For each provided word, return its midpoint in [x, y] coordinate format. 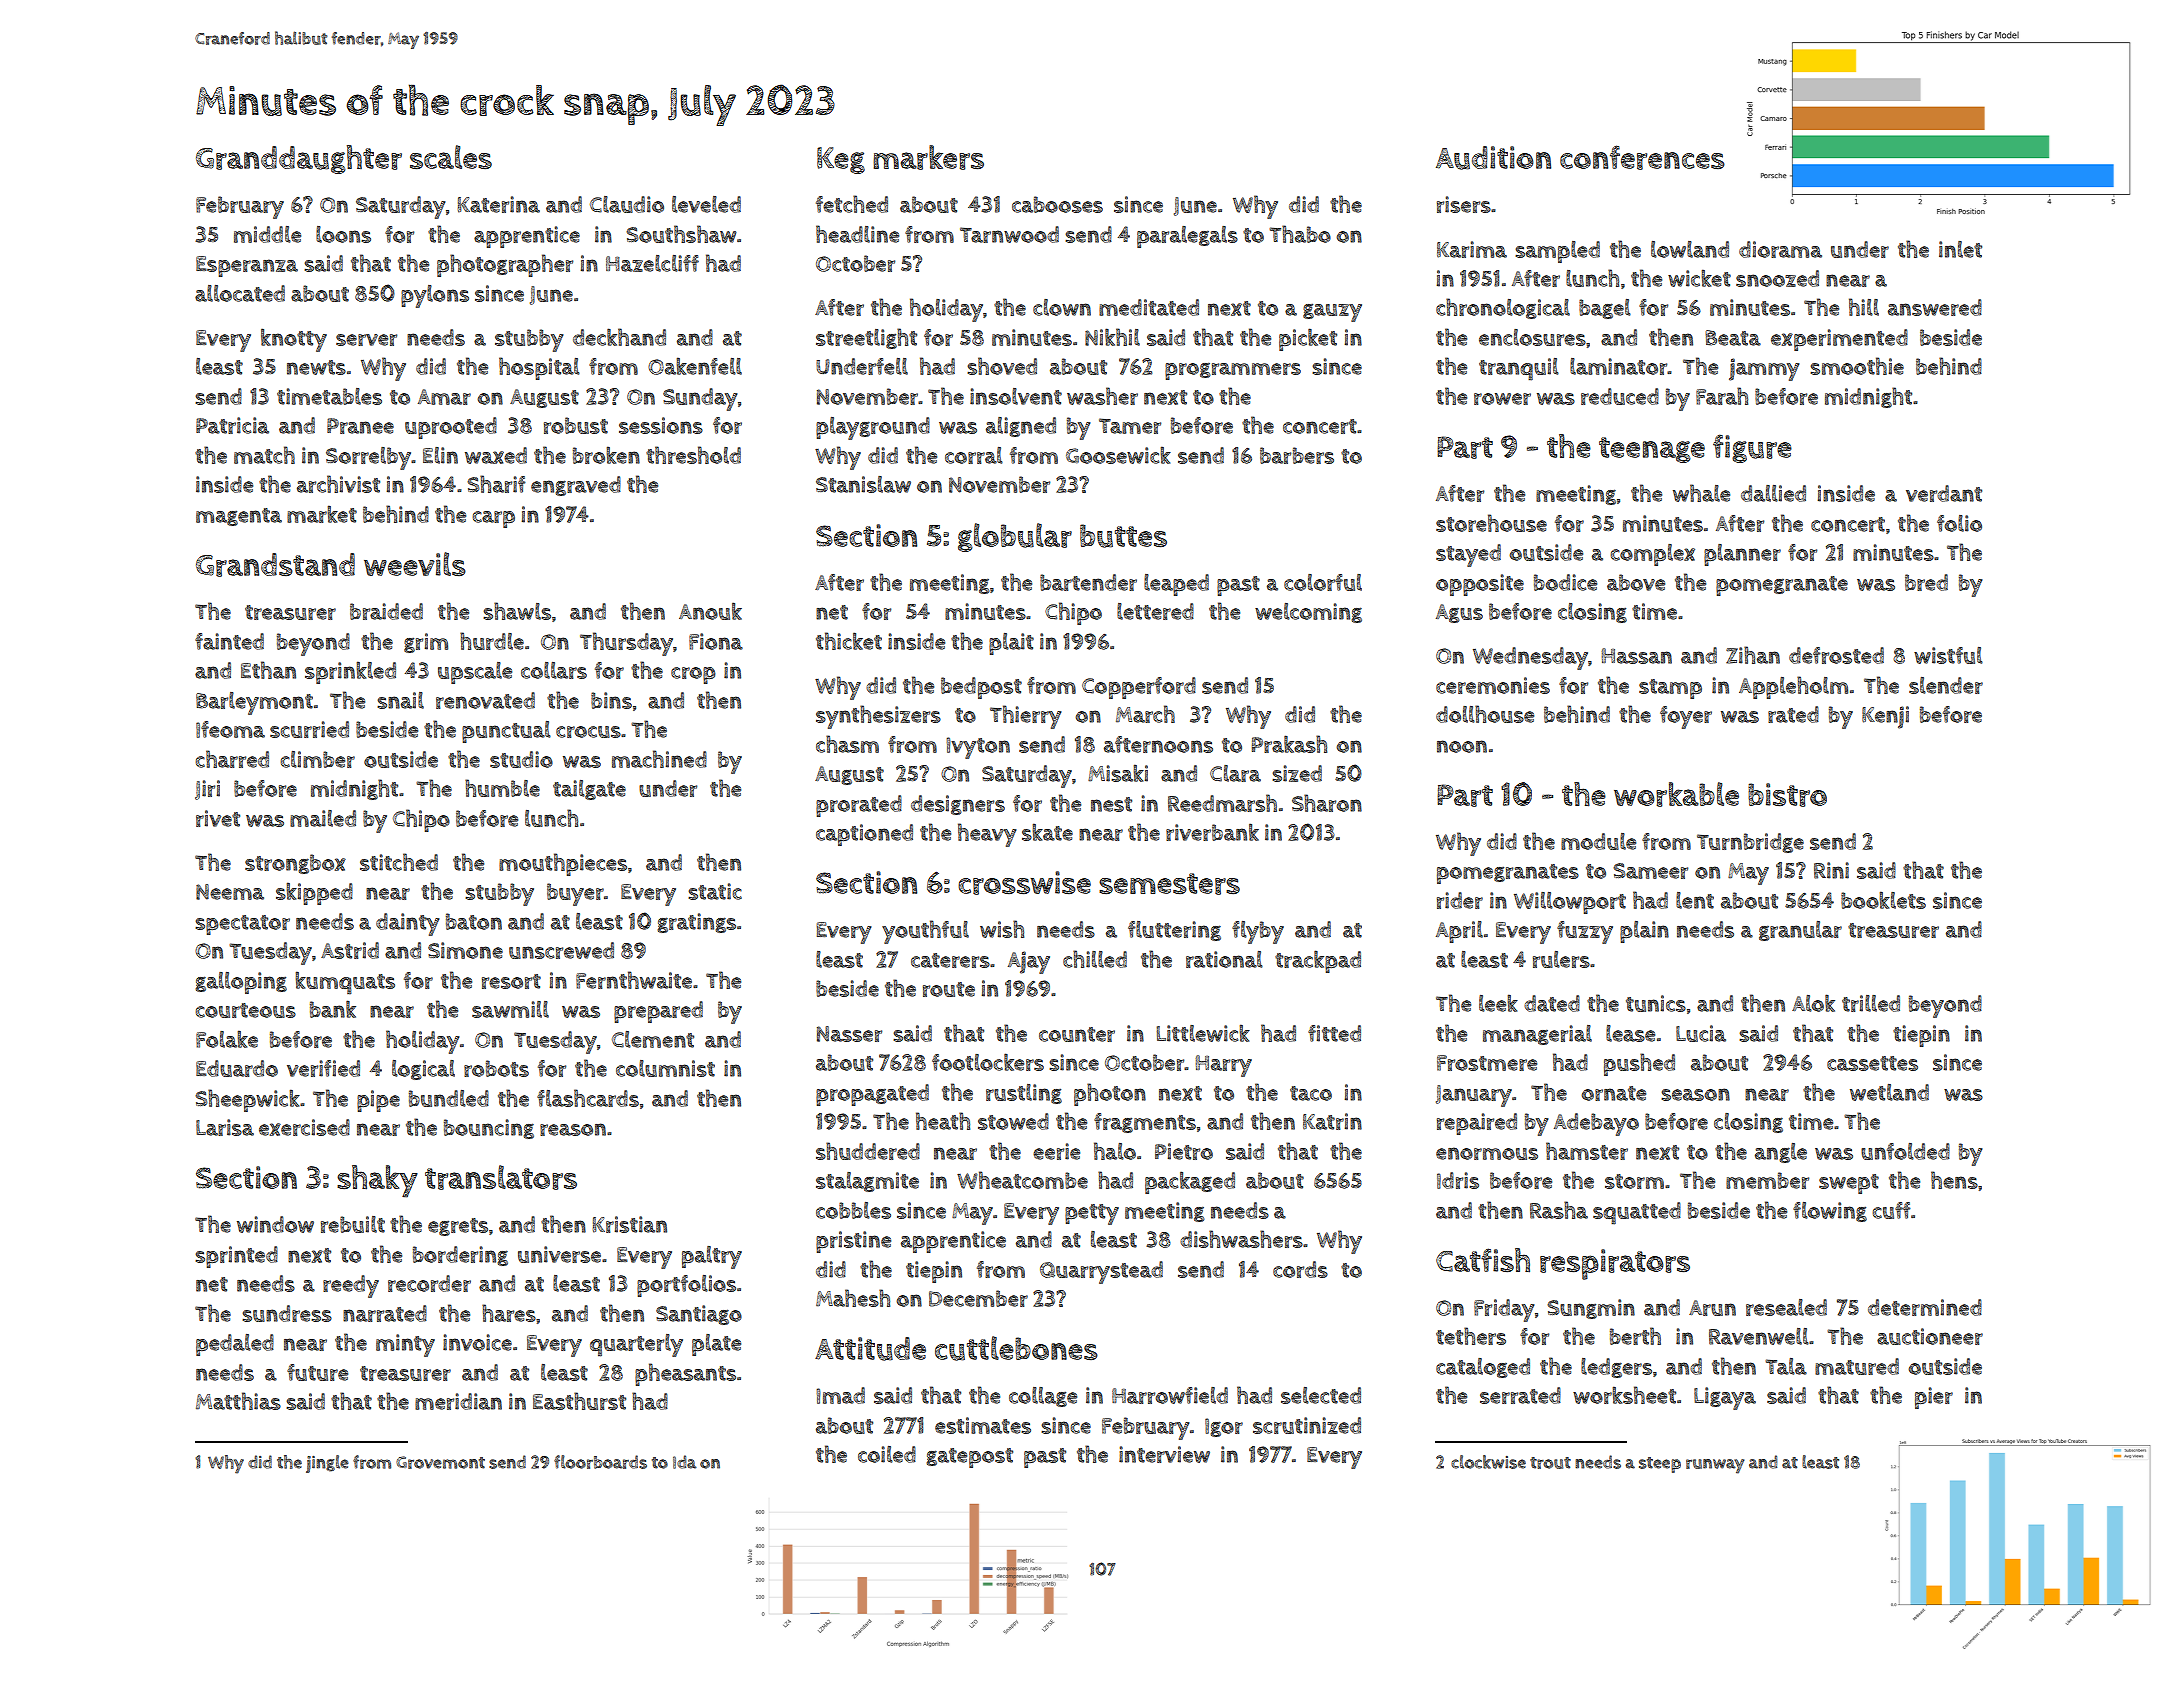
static [715, 891]
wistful [1948, 655]
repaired [1477, 1124]
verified [323, 1068]
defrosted [1836, 655]
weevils [415, 564]
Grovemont [440, 1462]
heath [943, 1121]
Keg [841, 160]
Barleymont [254, 703]
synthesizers [878, 717]
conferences [1642, 157]
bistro [1787, 795]
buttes [1123, 536]
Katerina [498, 204]
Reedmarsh [1222, 803]
